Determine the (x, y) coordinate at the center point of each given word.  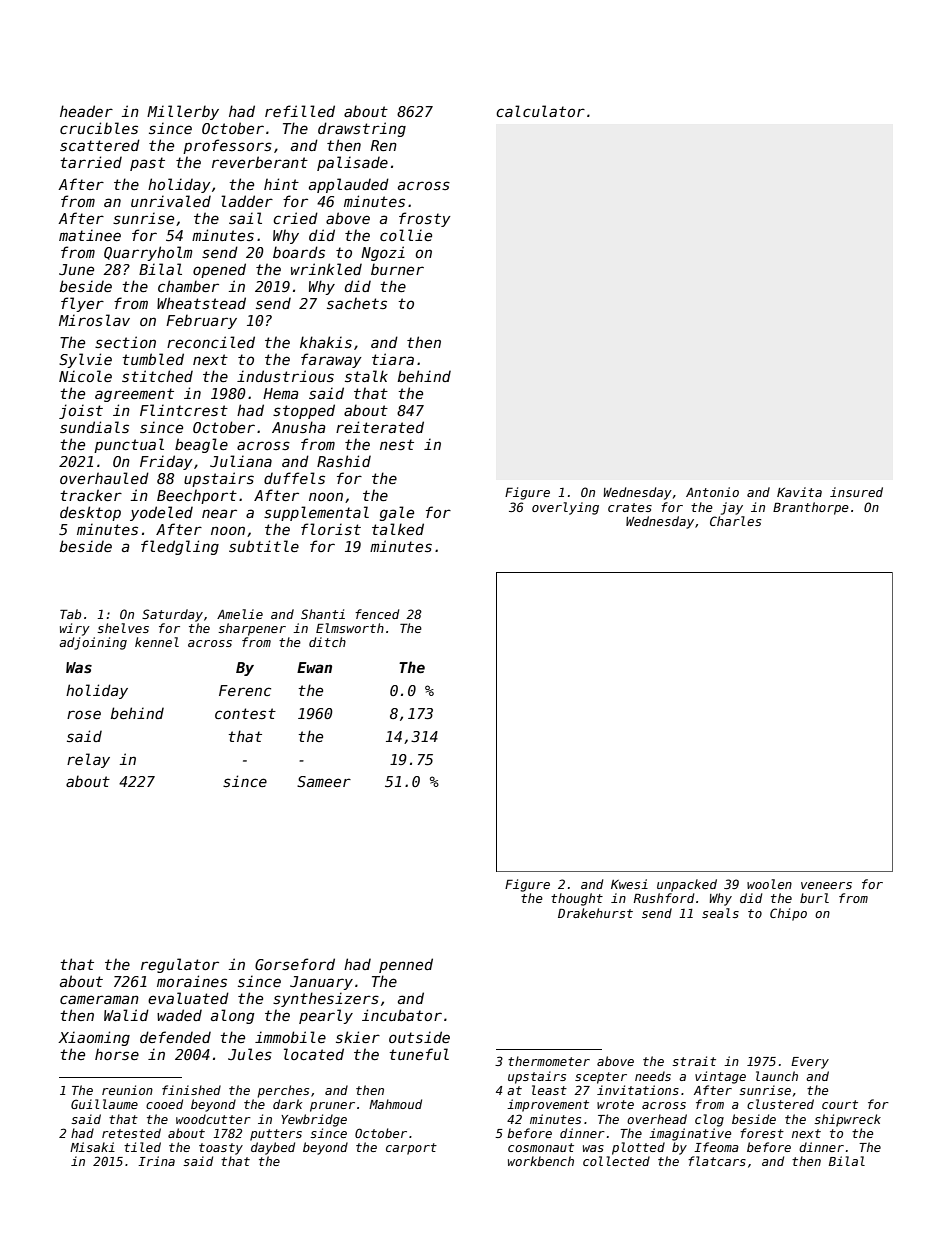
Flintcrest (184, 410)
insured (856, 492)
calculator (540, 111)
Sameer (324, 781)
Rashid (344, 461)
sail (245, 218)
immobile (290, 1037)
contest (245, 713)
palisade (352, 163)
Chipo (788, 914)
